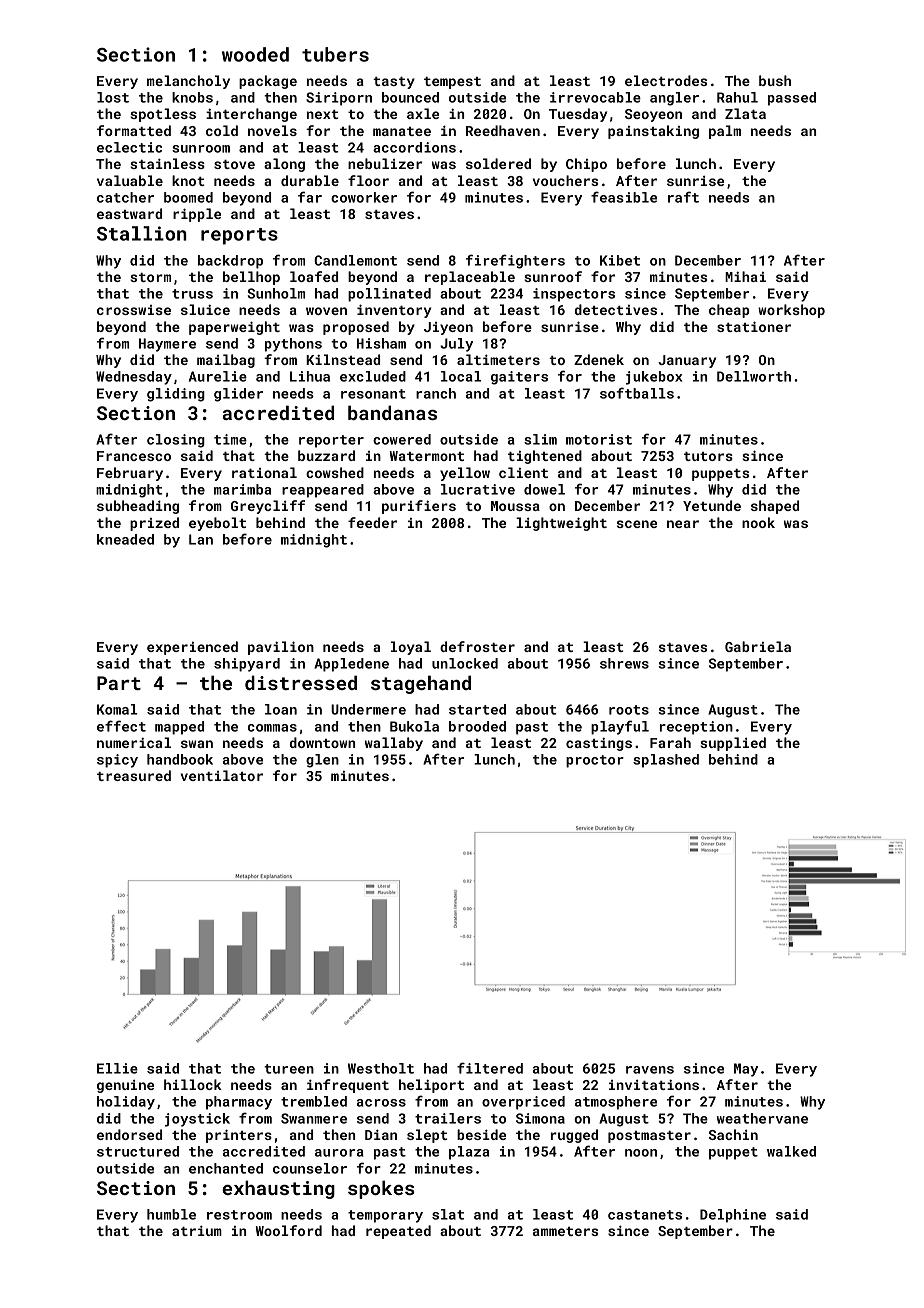 This screenshot has height=1308, width=924. What do you see at coordinates (255, 54) in the screenshot?
I see `wooded` at bounding box center [255, 54].
